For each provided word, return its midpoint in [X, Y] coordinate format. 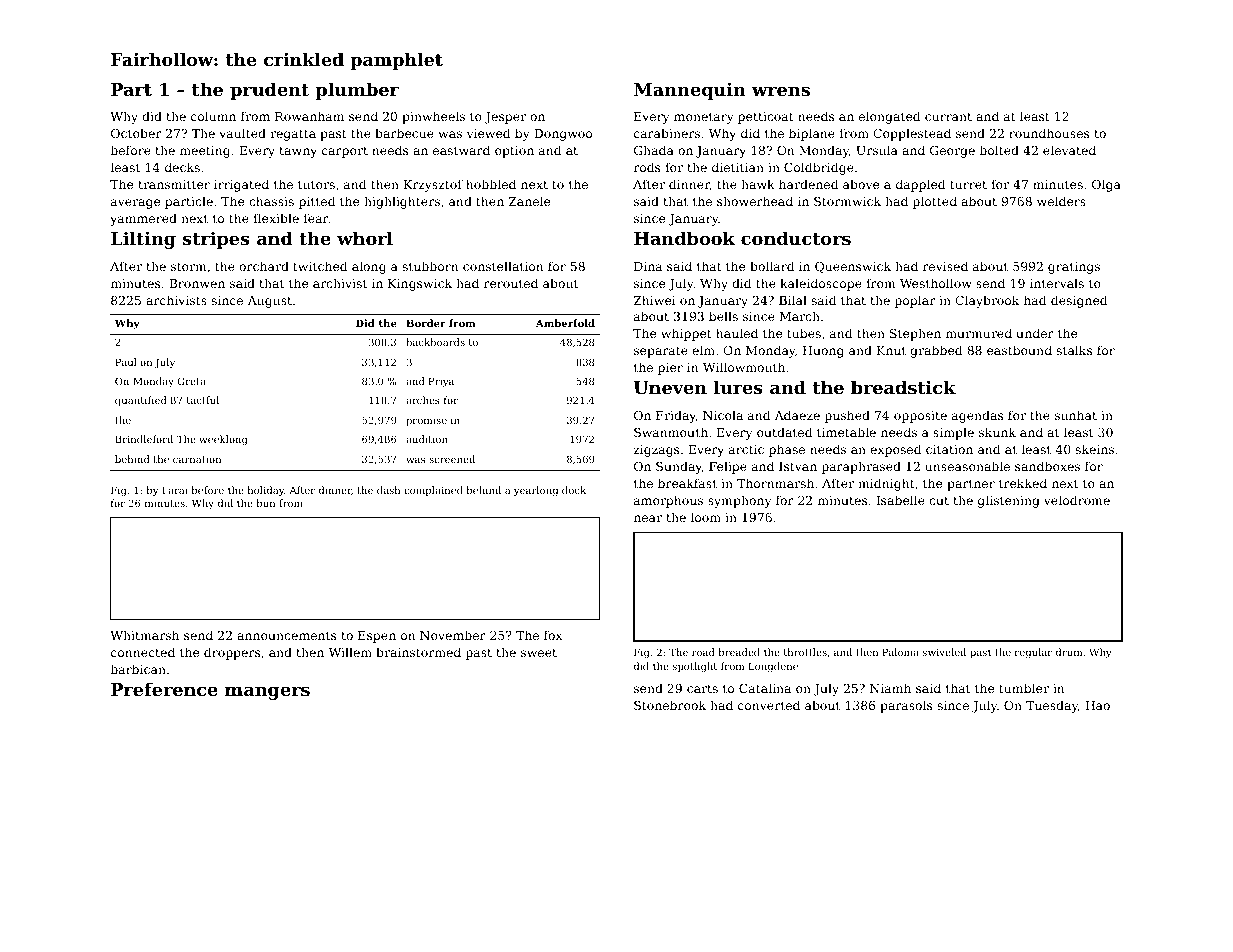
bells [723, 316]
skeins [1094, 449]
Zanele [529, 201]
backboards [435, 342]
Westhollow [936, 283]
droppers [232, 653]
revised [945, 266]
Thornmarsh [775, 483]
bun [266, 503]
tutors [316, 184]
